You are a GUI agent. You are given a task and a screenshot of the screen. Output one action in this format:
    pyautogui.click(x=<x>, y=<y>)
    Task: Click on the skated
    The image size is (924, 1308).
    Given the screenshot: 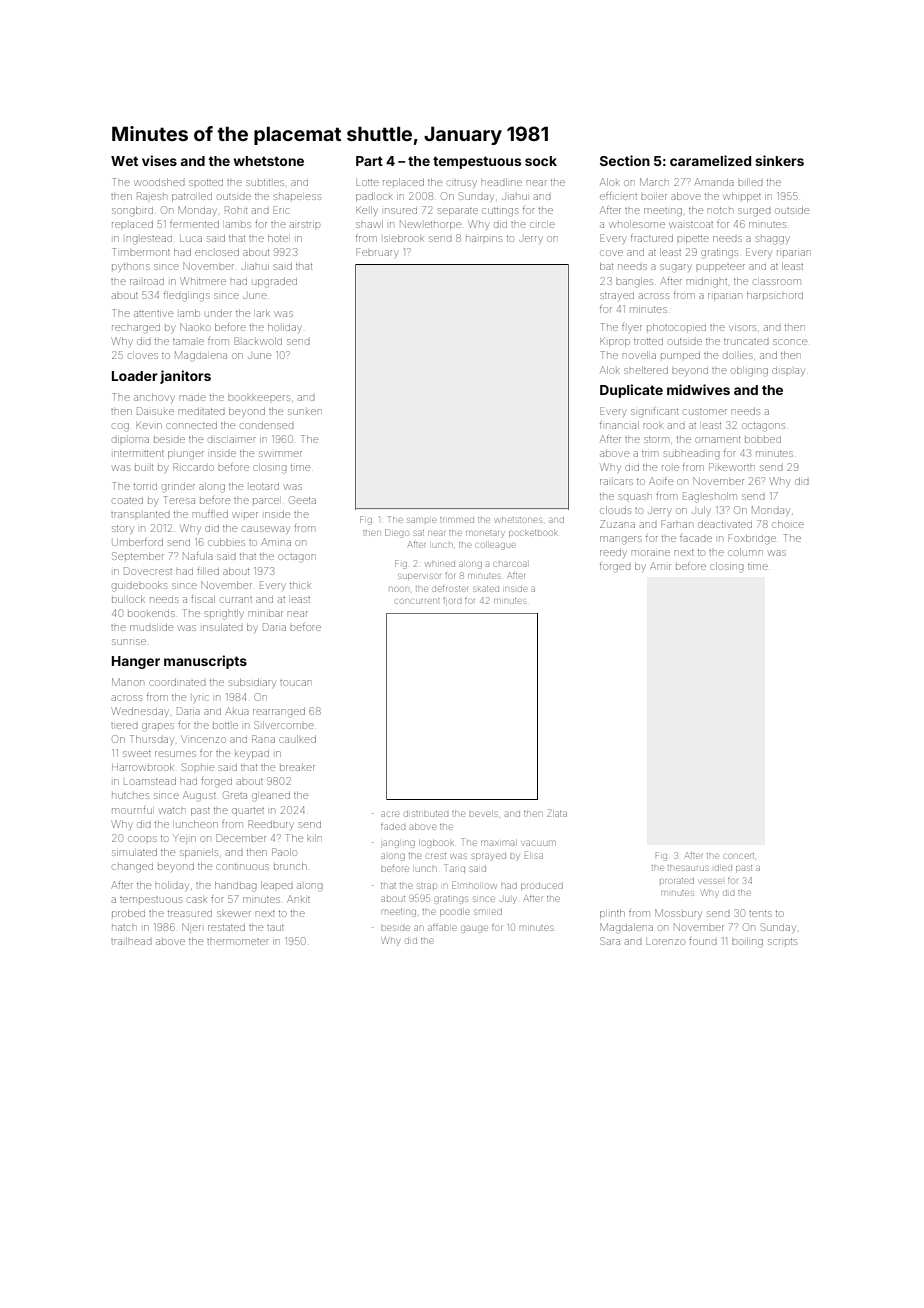 What is the action you would take?
    pyautogui.click(x=486, y=589)
